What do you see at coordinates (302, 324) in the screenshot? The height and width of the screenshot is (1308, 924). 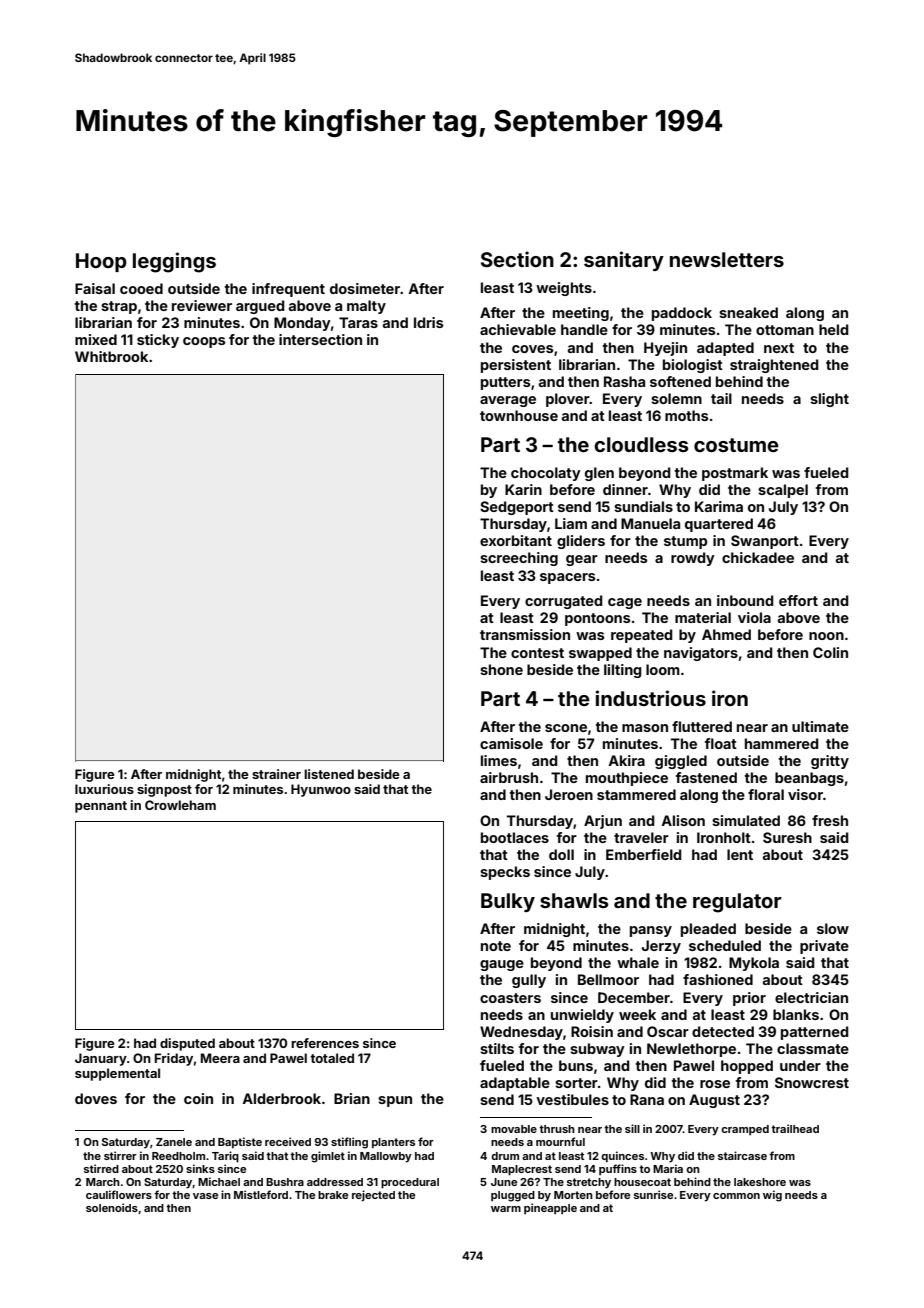 I see `Monday` at bounding box center [302, 324].
